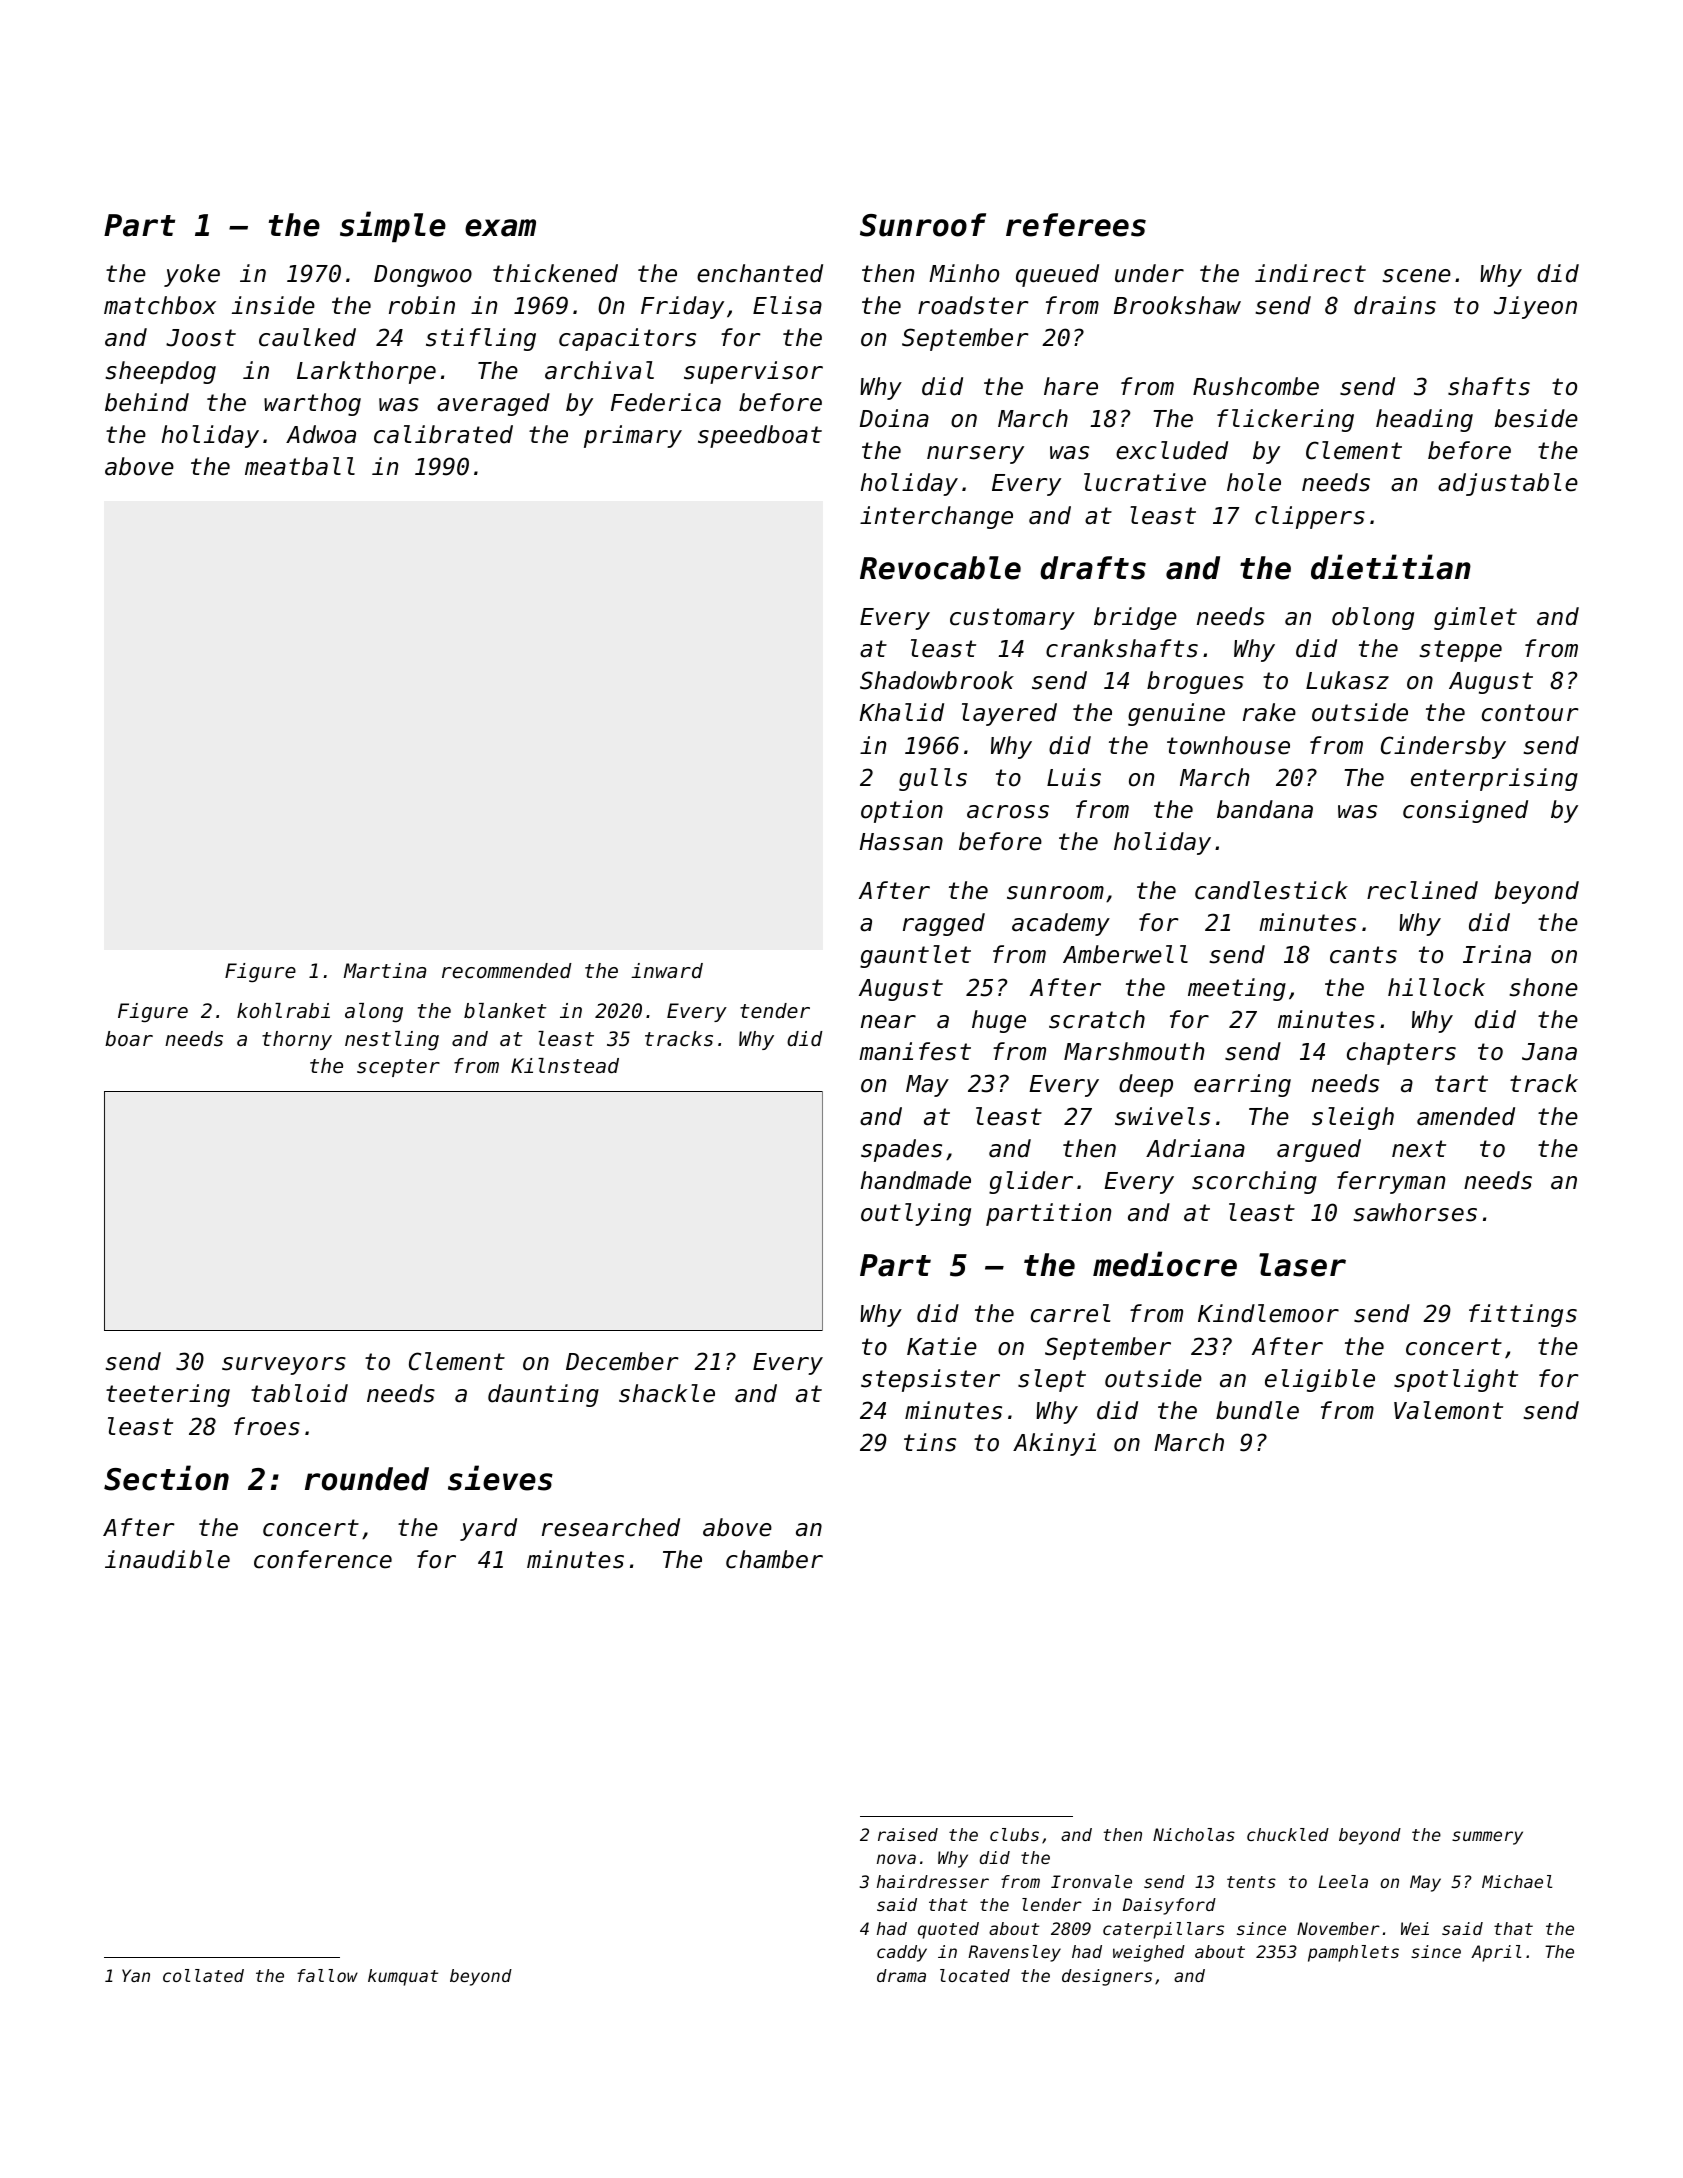  I want to click on Katie, so click(942, 1346).
